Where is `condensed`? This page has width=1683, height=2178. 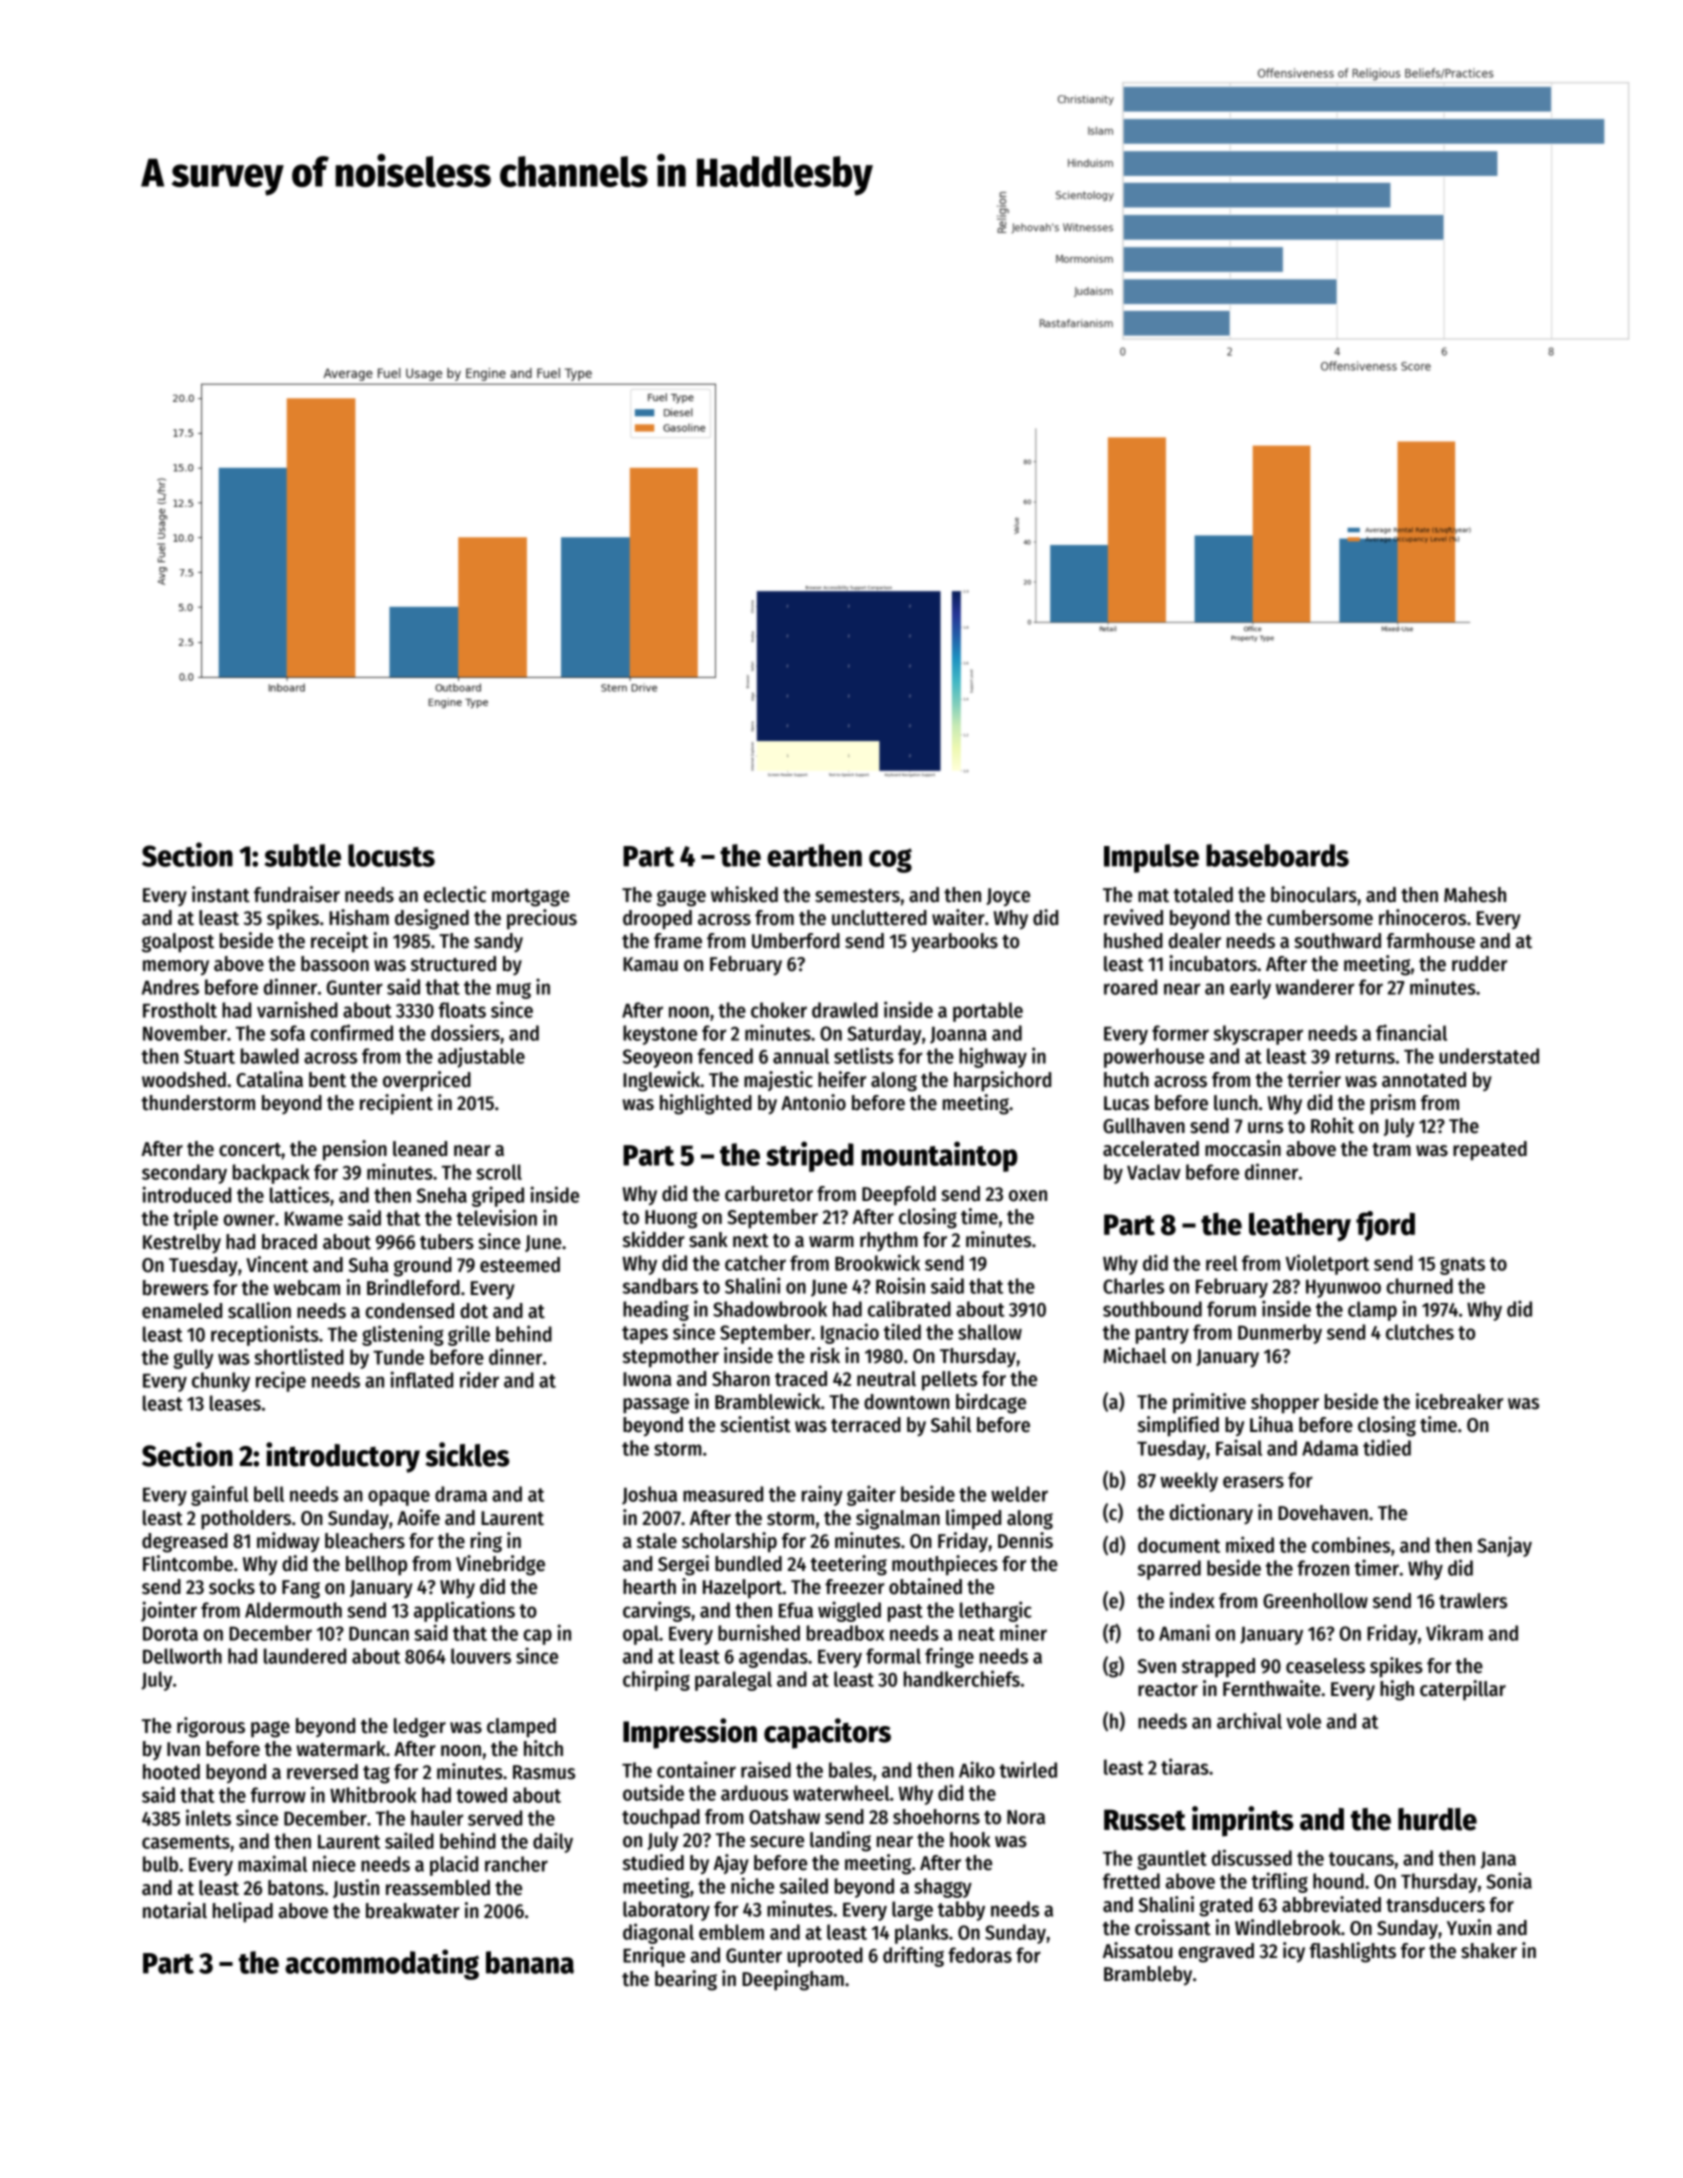 condensed is located at coordinates (410, 1311).
